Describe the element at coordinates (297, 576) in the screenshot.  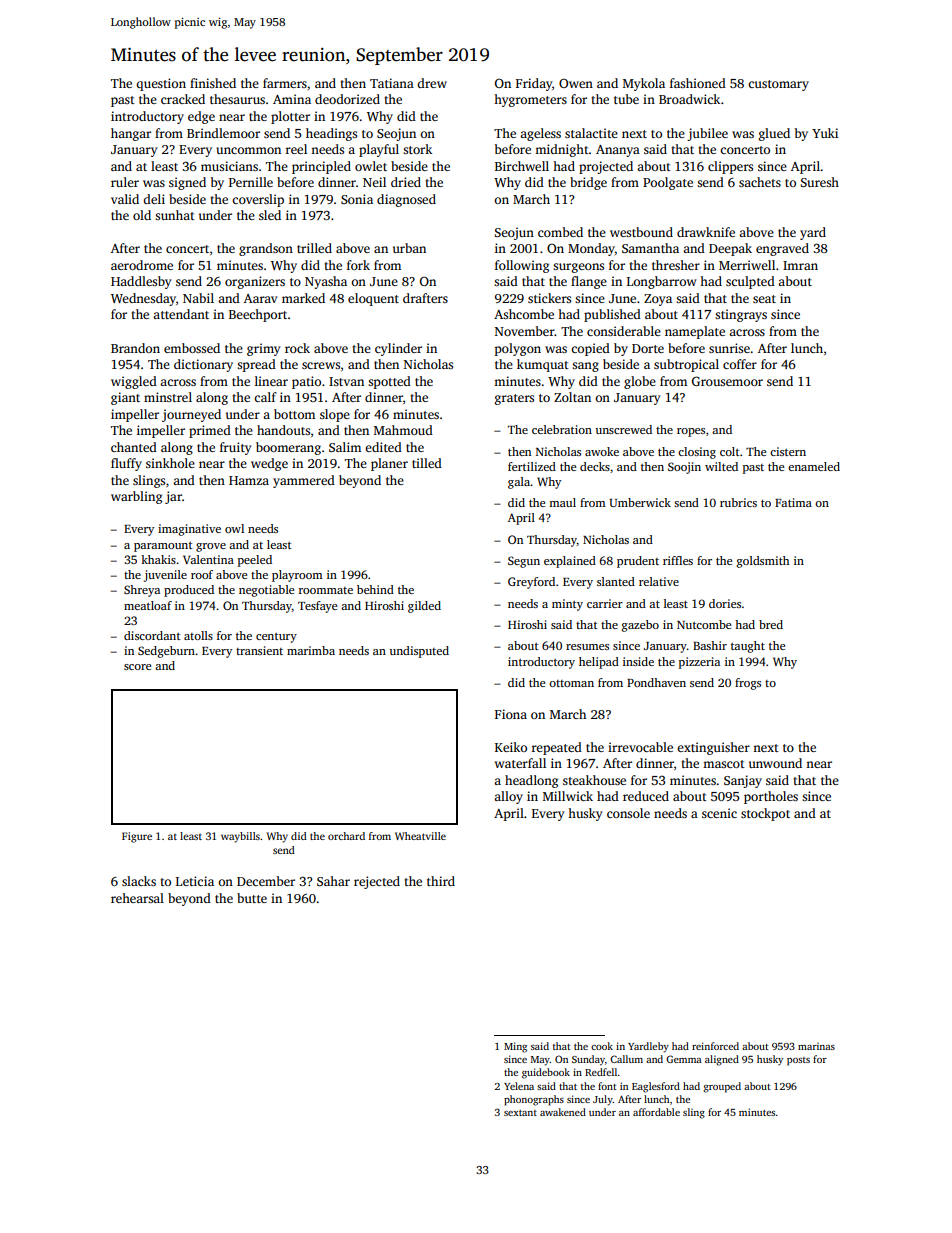
I see `playroom` at that location.
